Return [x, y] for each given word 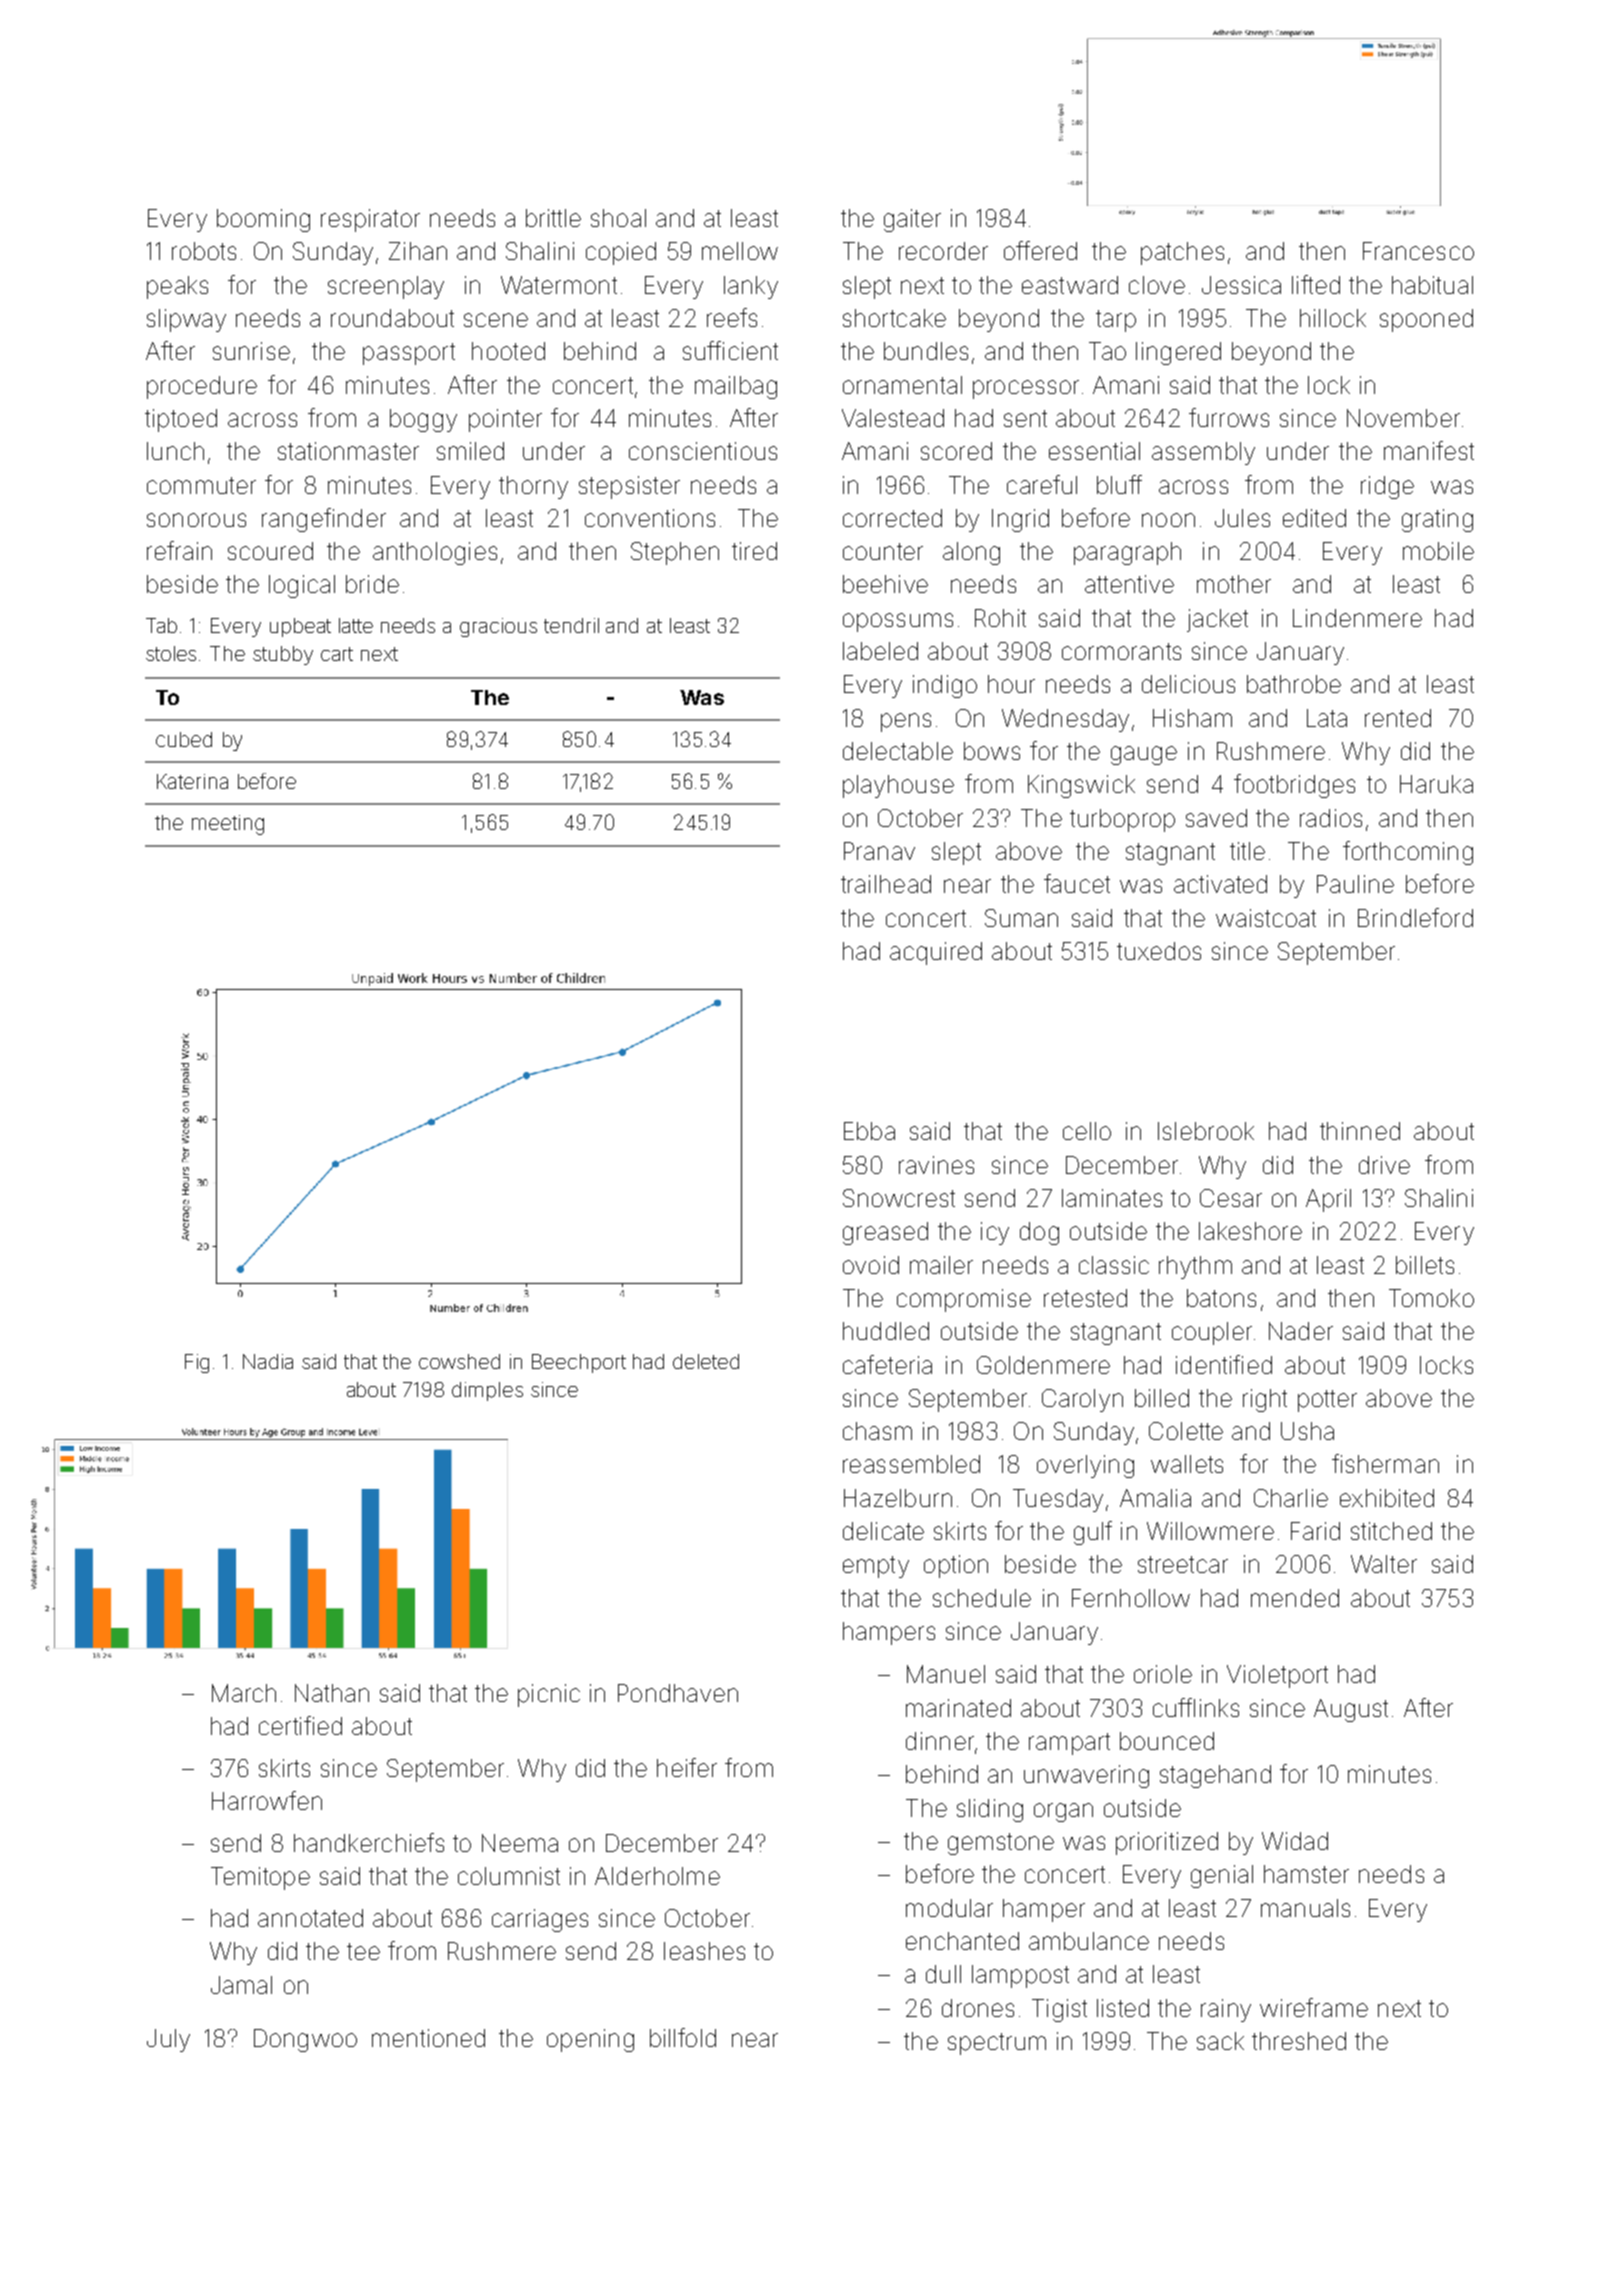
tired [754, 551]
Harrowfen [267, 1800]
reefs [732, 317]
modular [949, 1908]
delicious [1188, 684]
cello [1087, 1131]
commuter [201, 485]
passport [409, 354]
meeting [228, 825]
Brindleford [1415, 917]
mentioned [428, 2038]
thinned [1360, 1131]
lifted [1316, 284]
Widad [1295, 1841]
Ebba [869, 1131]
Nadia [268, 1361]
